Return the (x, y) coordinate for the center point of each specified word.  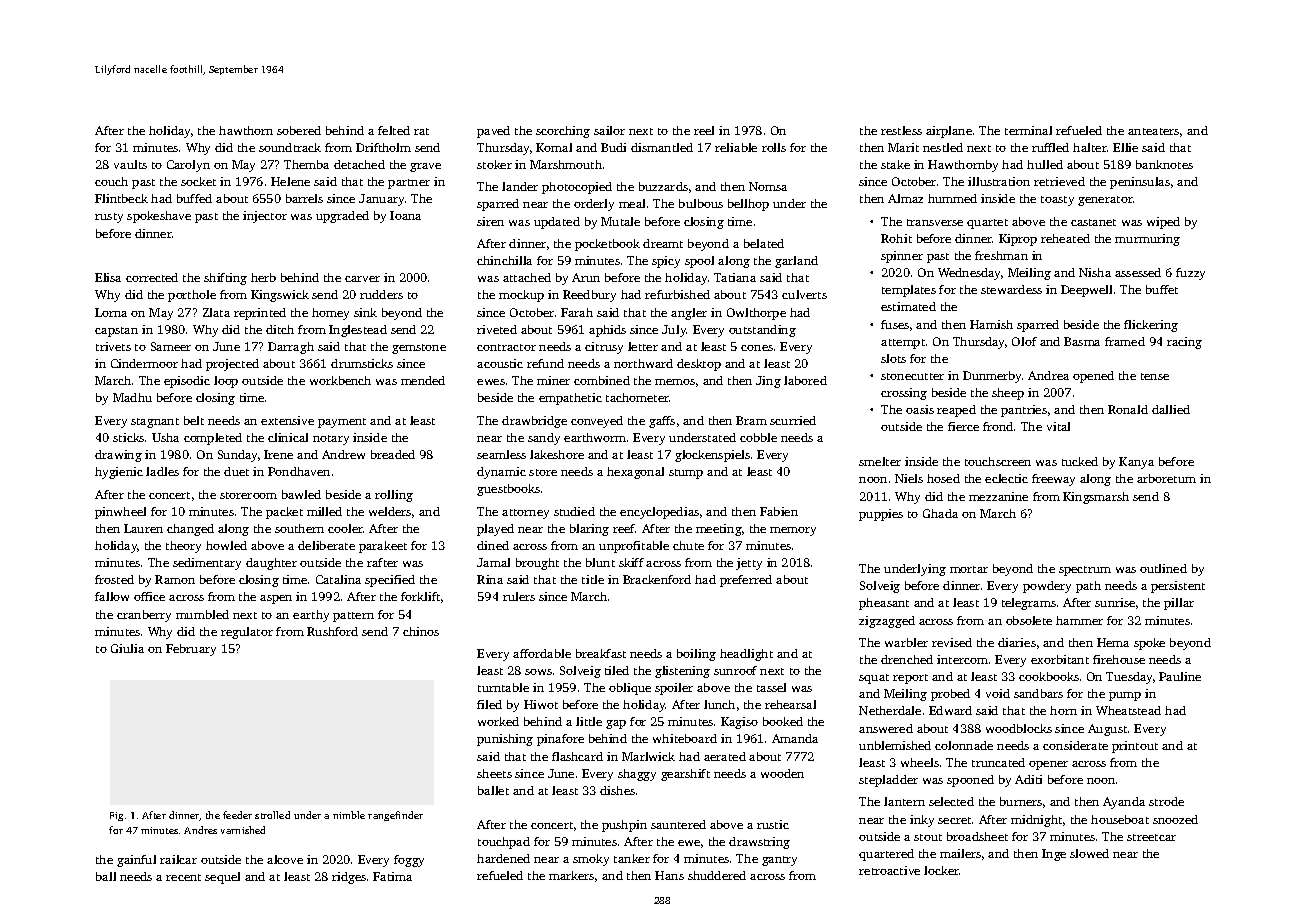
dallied (1171, 409)
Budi (613, 147)
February (191, 650)
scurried (793, 420)
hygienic (119, 473)
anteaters (1153, 131)
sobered (299, 130)
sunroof (735, 670)
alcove (285, 859)
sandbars (1038, 693)
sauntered (678, 824)
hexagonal (635, 473)
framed (1125, 341)
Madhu (132, 397)
